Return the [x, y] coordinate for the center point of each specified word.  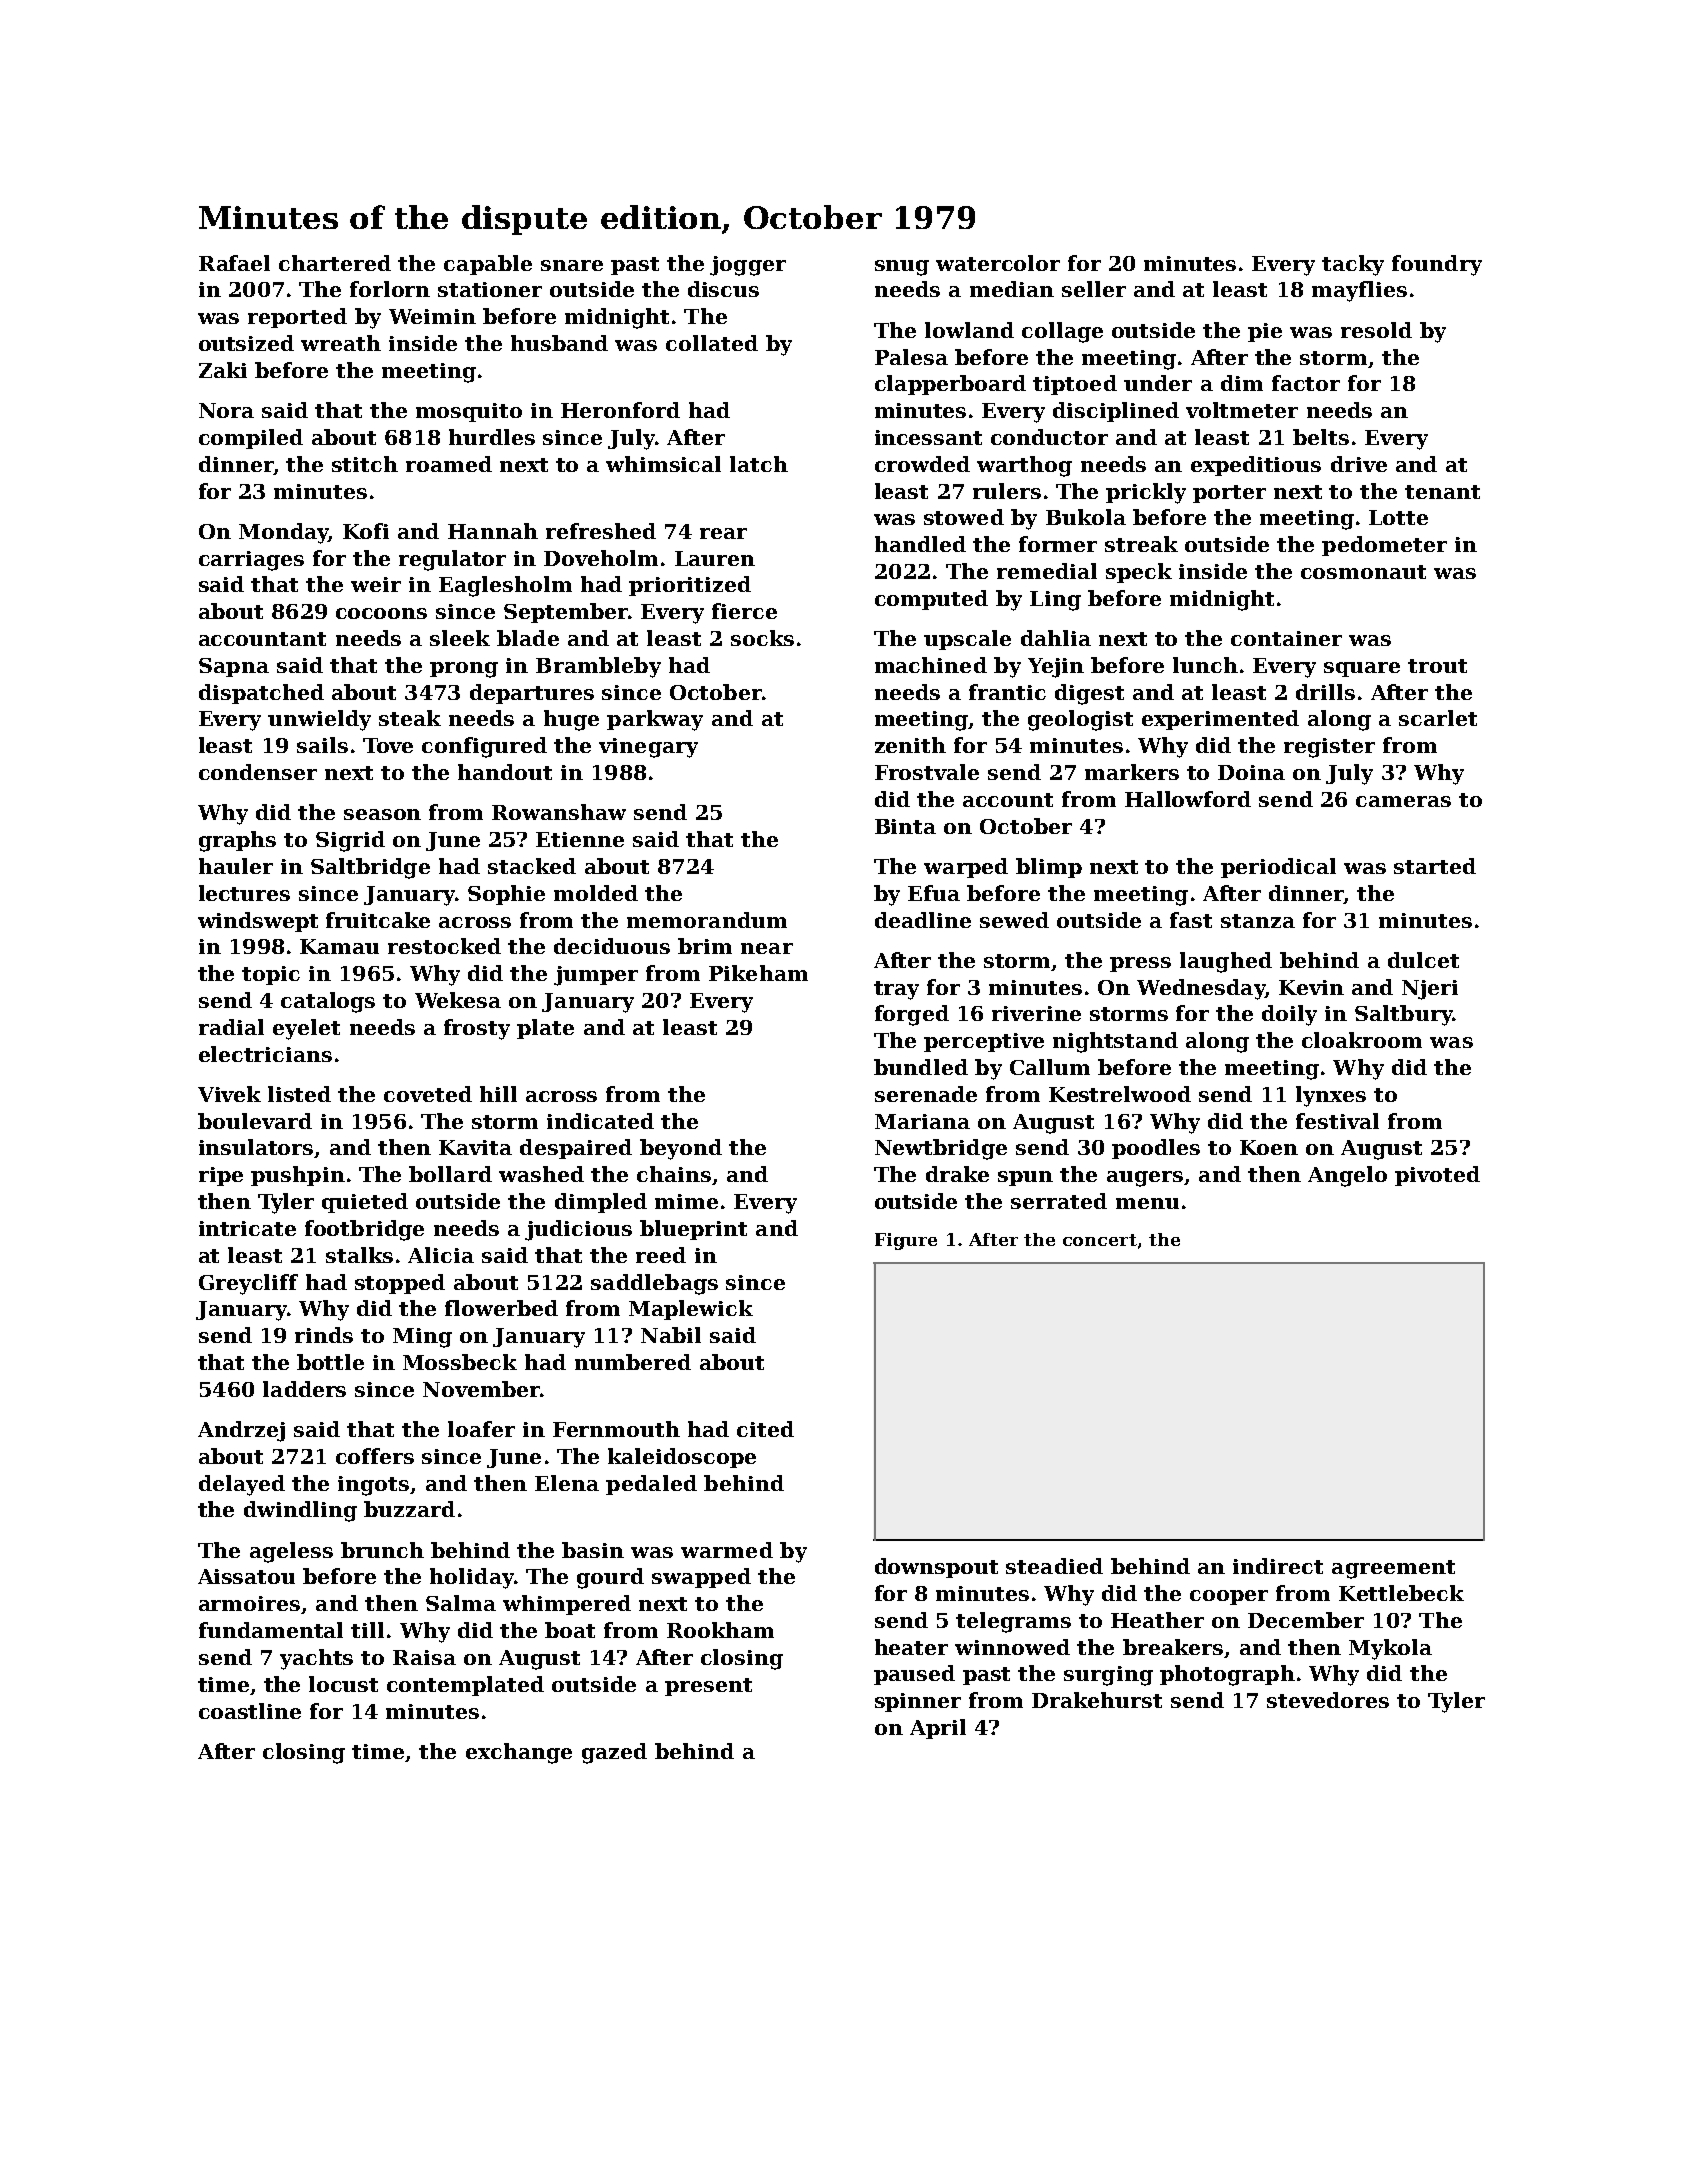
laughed [1226, 962]
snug [902, 268]
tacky [1353, 265]
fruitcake [378, 920]
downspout [936, 1568]
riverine [1036, 1013]
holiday [472, 1578]
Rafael [234, 263]
